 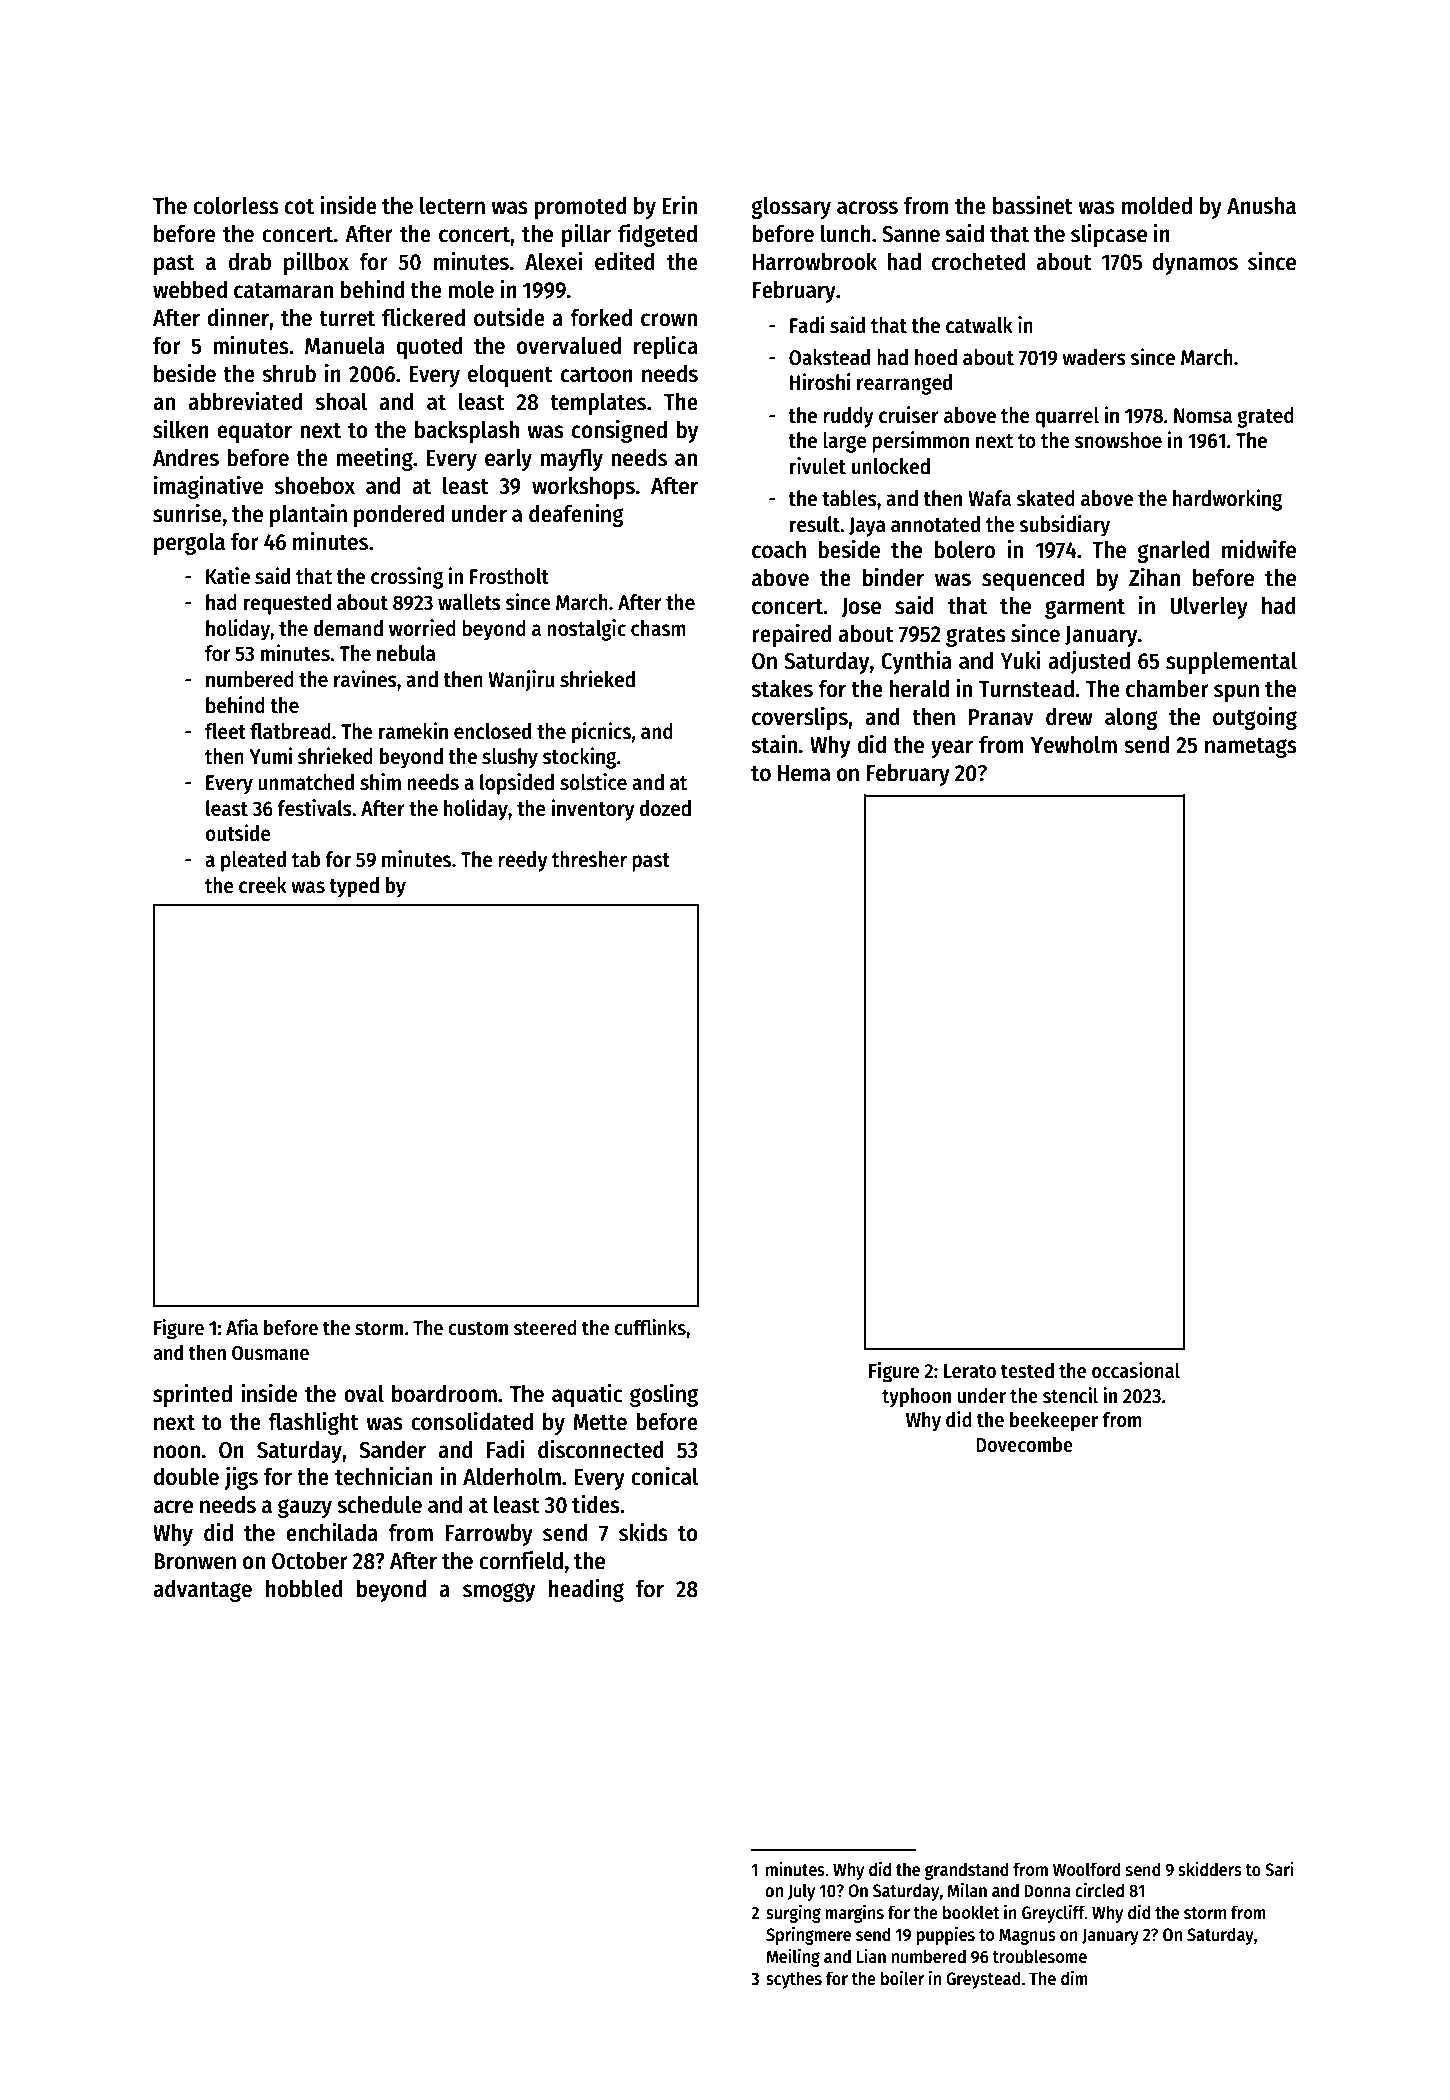 What do you see at coordinates (589, 859) in the document?
I see `thresher` at bounding box center [589, 859].
